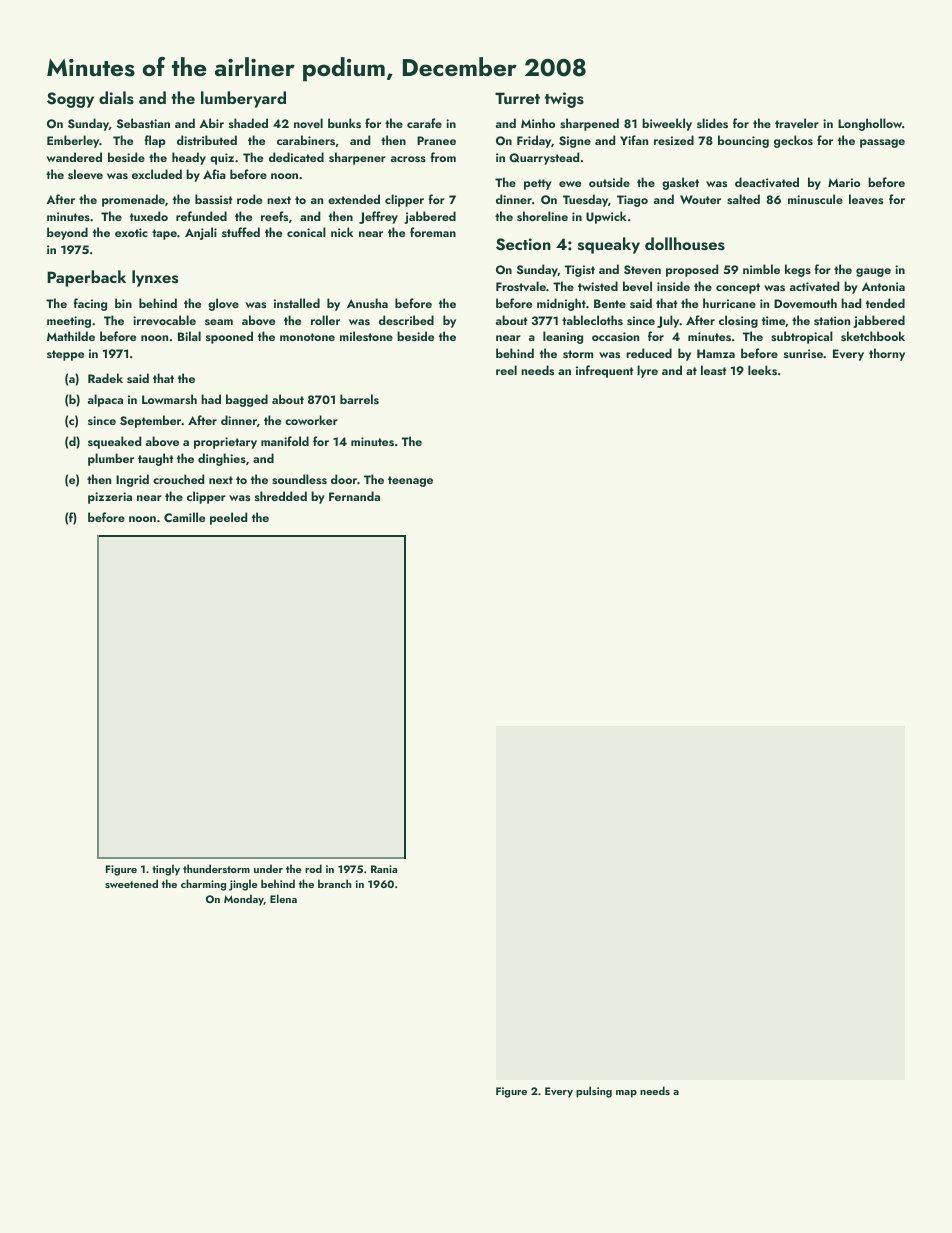 This screenshot has width=952, height=1233. I want to click on leeks, so click(762, 370).
